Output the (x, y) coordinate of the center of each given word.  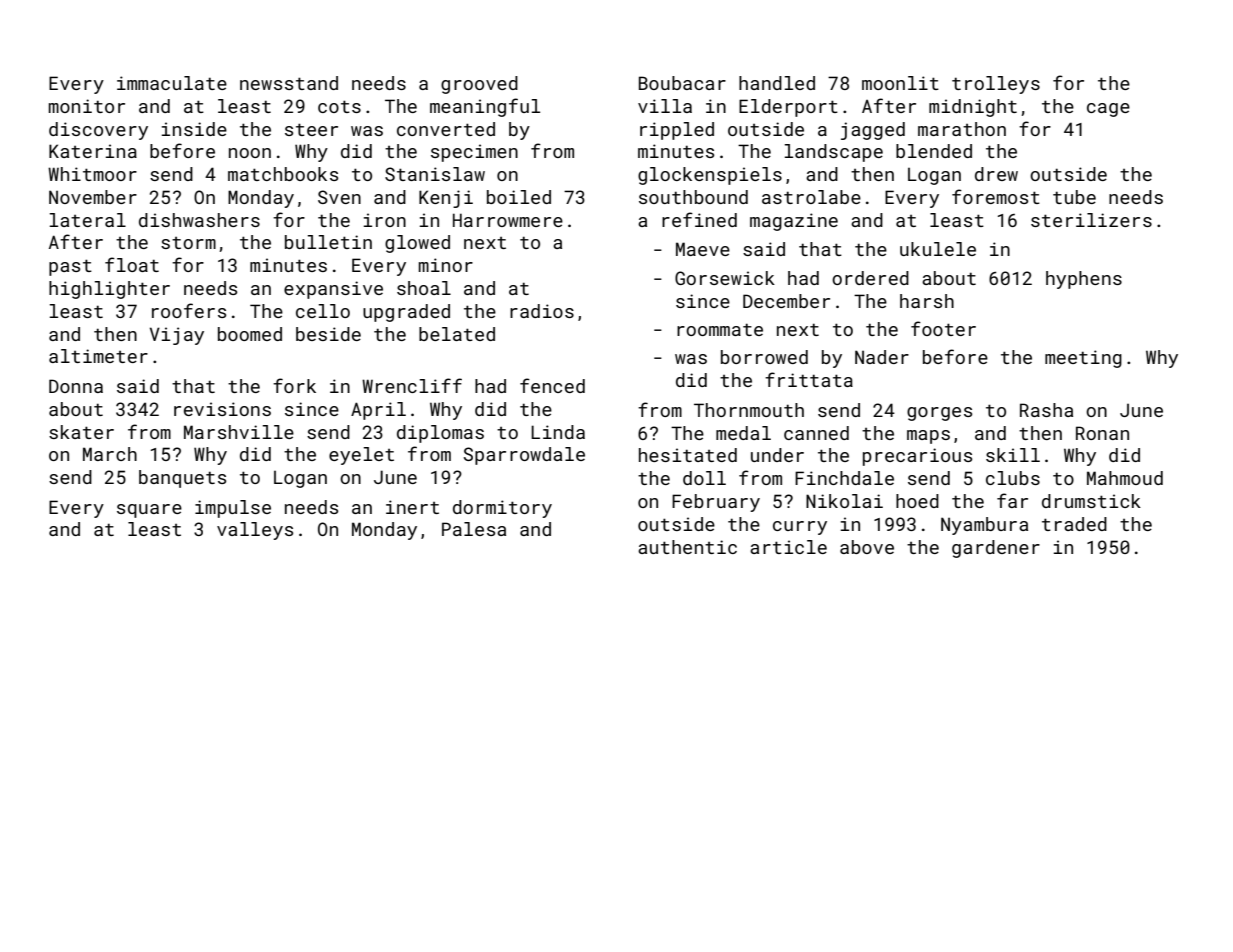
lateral (88, 220)
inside (194, 129)
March (110, 454)
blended (934, 151)
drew (996, 174)
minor (445, 265)
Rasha (1046, 410)
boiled (519, 197)
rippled (677, 131)
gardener (996, 549)
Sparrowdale (524, 456)
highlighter (109, 290)
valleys (255, 531)
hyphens (1084, 280)
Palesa (474, 529)
